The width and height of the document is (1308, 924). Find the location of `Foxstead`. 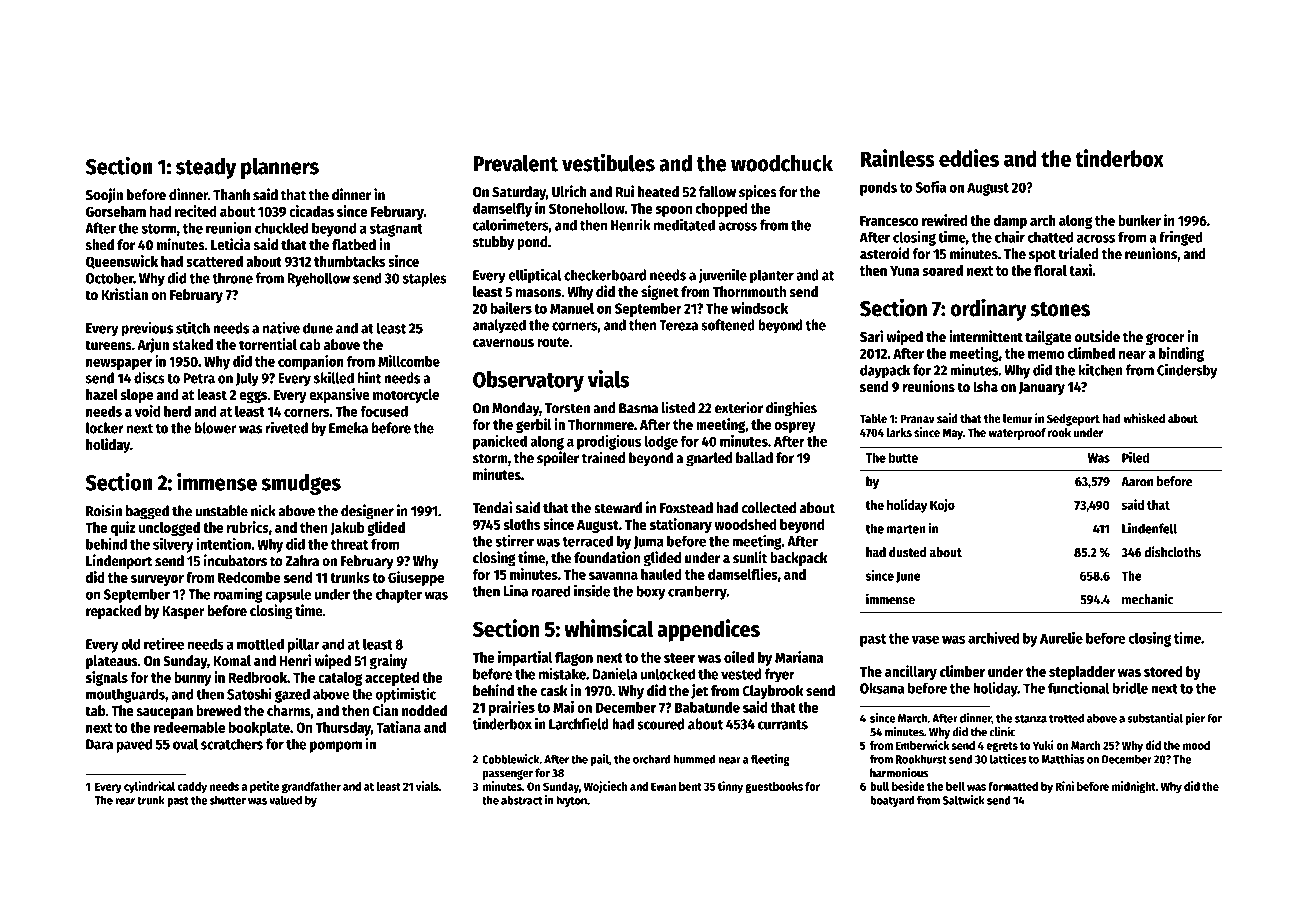

Foxstead is located at coordinates (686, 508).
